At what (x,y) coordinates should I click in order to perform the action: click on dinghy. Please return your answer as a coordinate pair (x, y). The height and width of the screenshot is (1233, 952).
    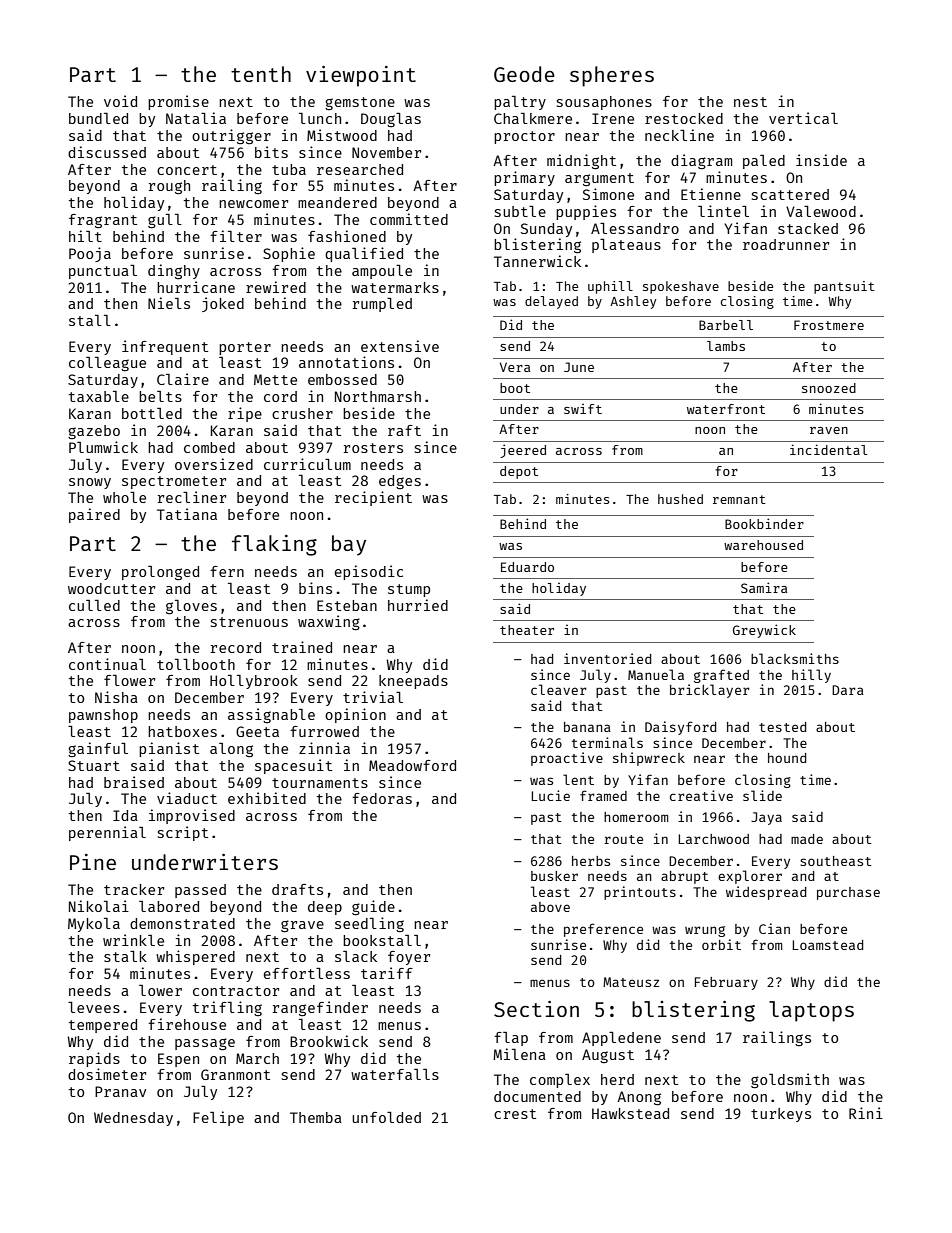
    Looking at the image, I should click on (174, 271).
